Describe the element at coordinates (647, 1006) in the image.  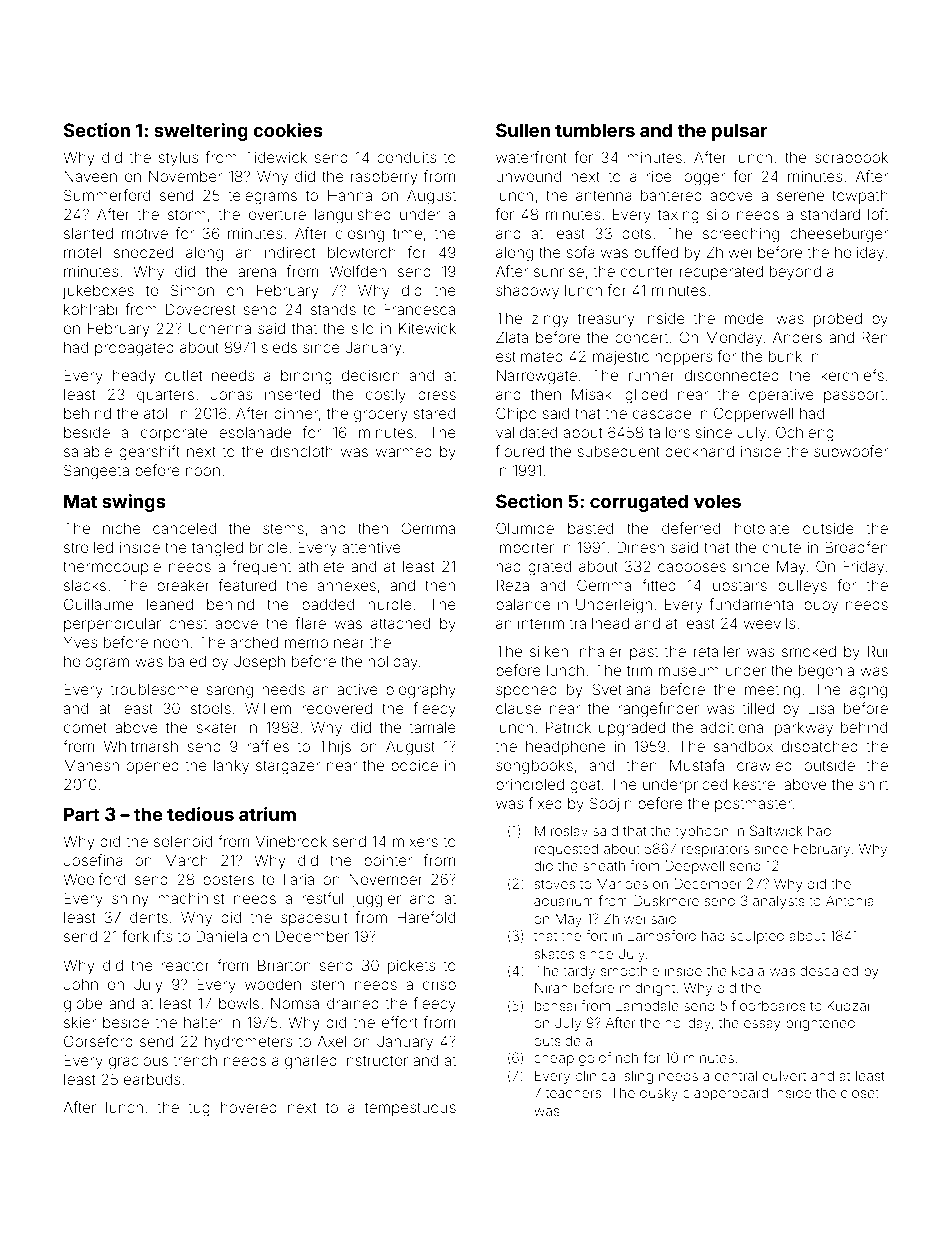
I see `Lambdale` at that location.
